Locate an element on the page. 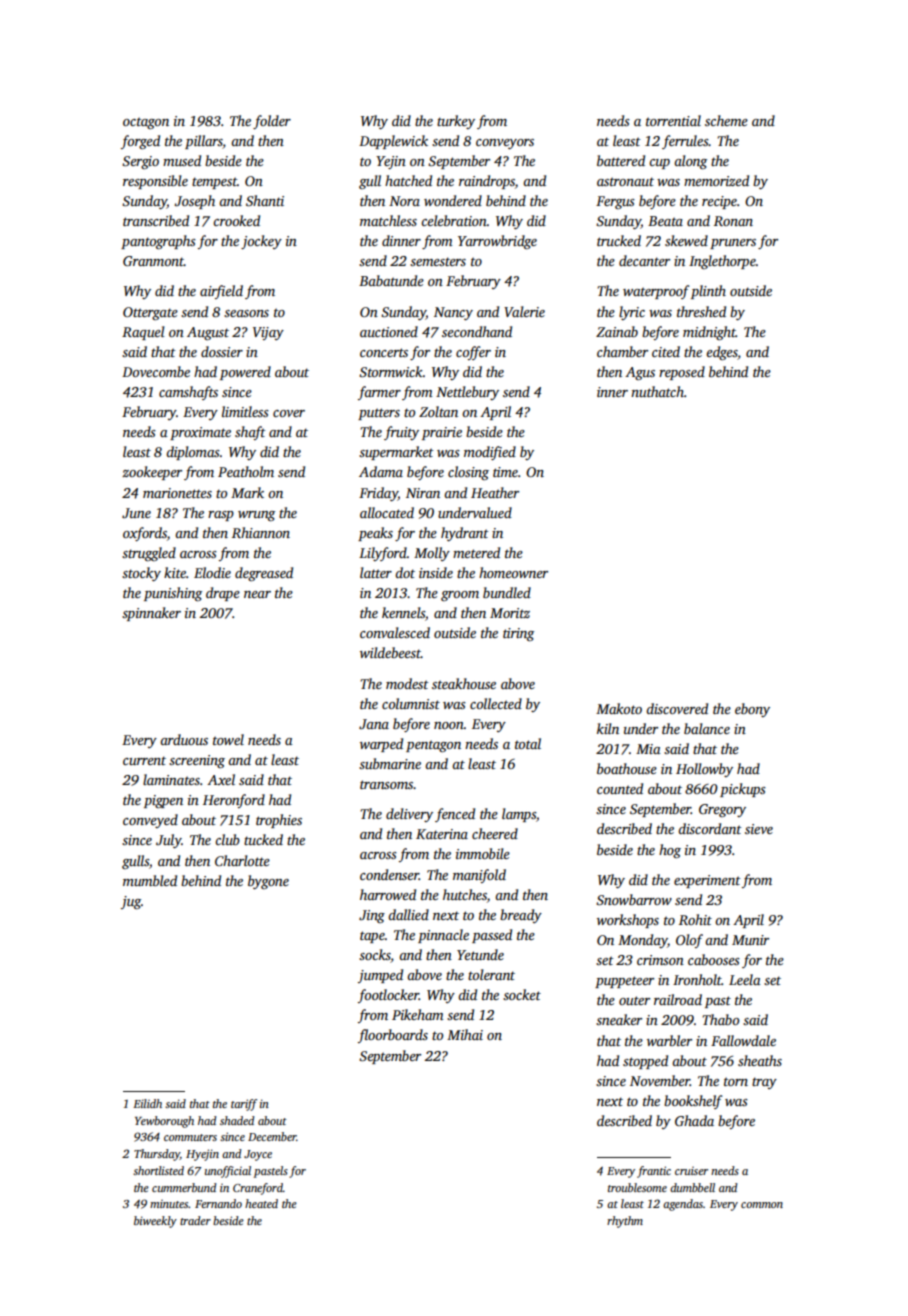 This document has width=908, height=1316. sieve is located at coordinates (759, 829).
